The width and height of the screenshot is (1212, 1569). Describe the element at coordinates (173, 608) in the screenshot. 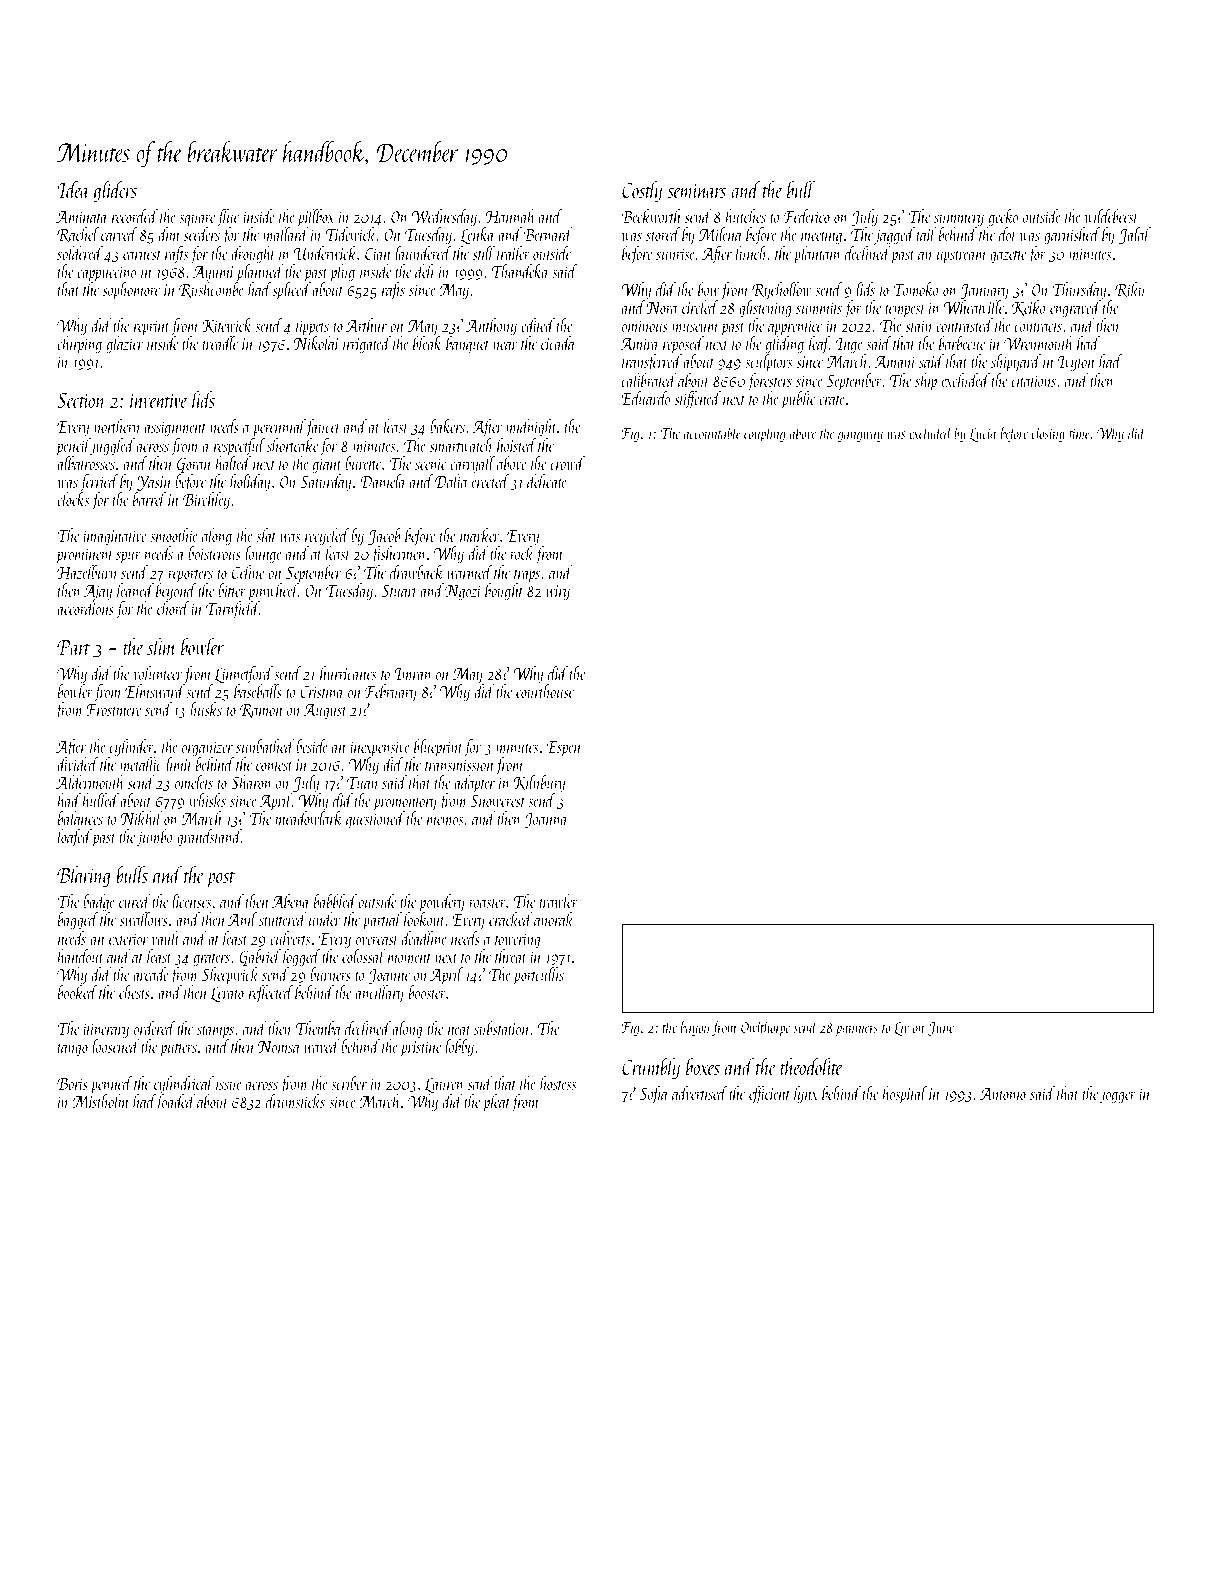

I see `chord` at that location.
